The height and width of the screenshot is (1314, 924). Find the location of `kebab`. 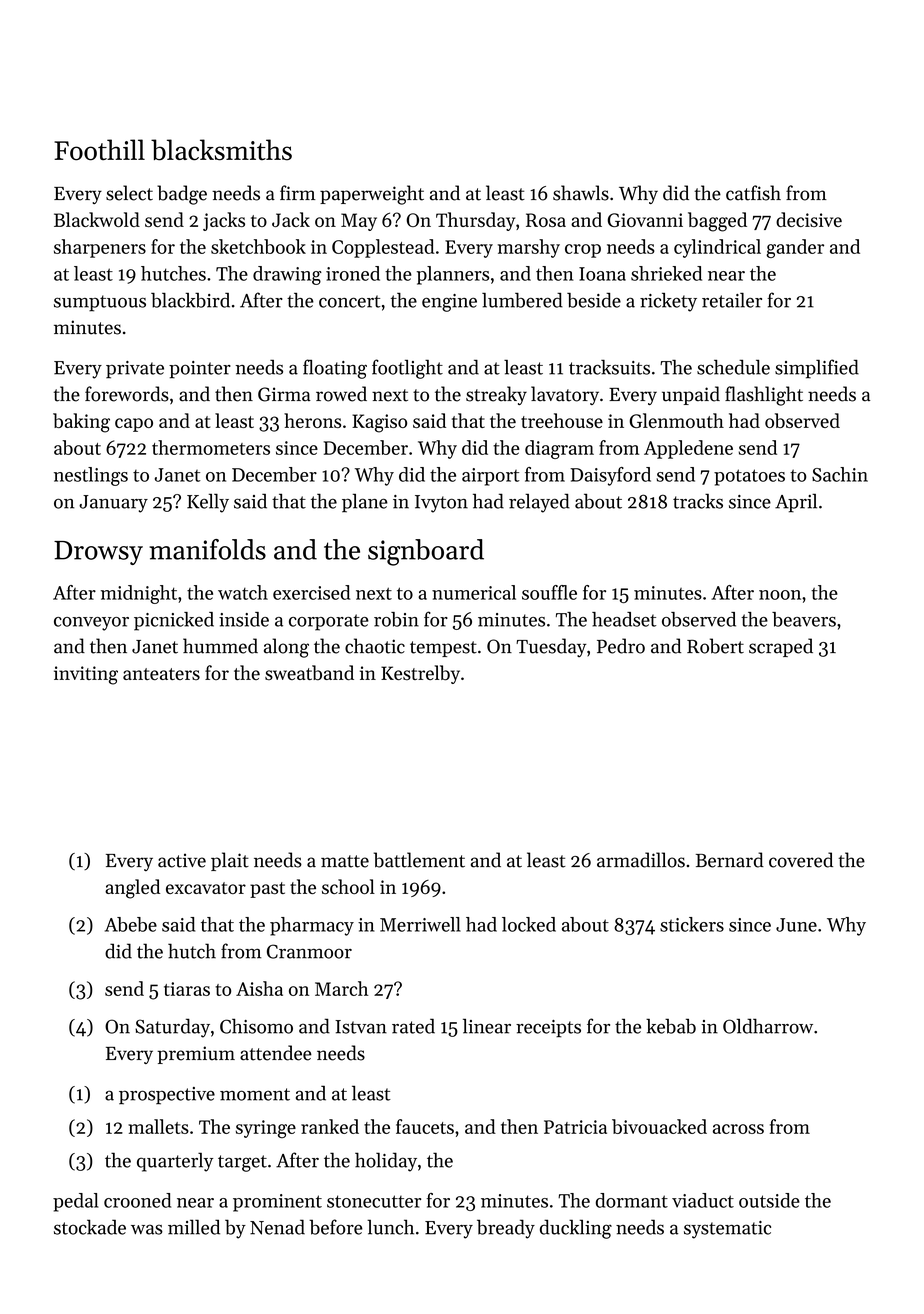

kebab is located at coordinates (671, 1026).
